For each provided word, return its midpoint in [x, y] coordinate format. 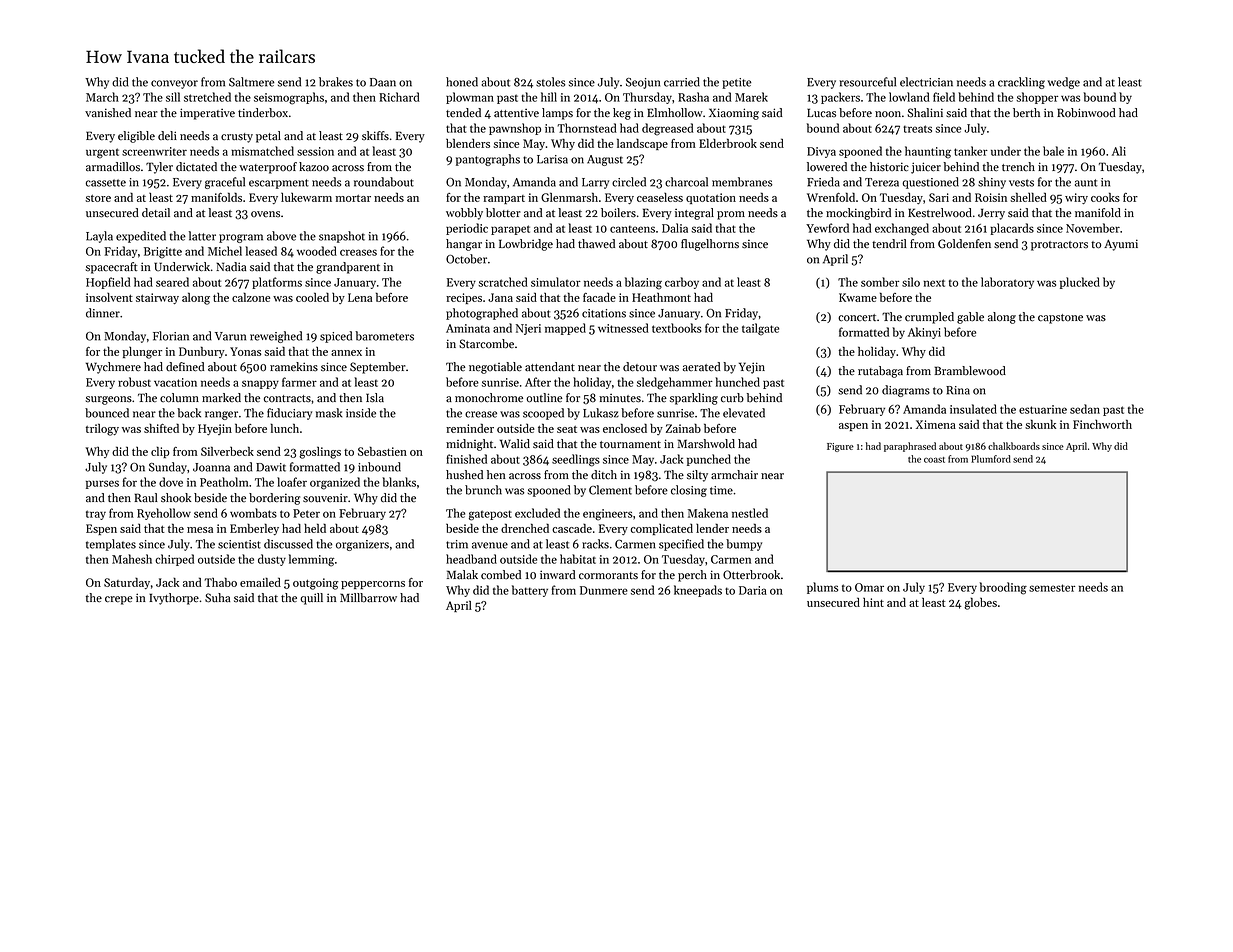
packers [840, 98]
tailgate [760, 329]
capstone [1060, 319]
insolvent [109, 297]
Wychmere [113, 368]
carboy [682, 283]
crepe [119, 600]
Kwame [858, 297]
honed [462, 82]
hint [873, 602]
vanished [108, 113]
